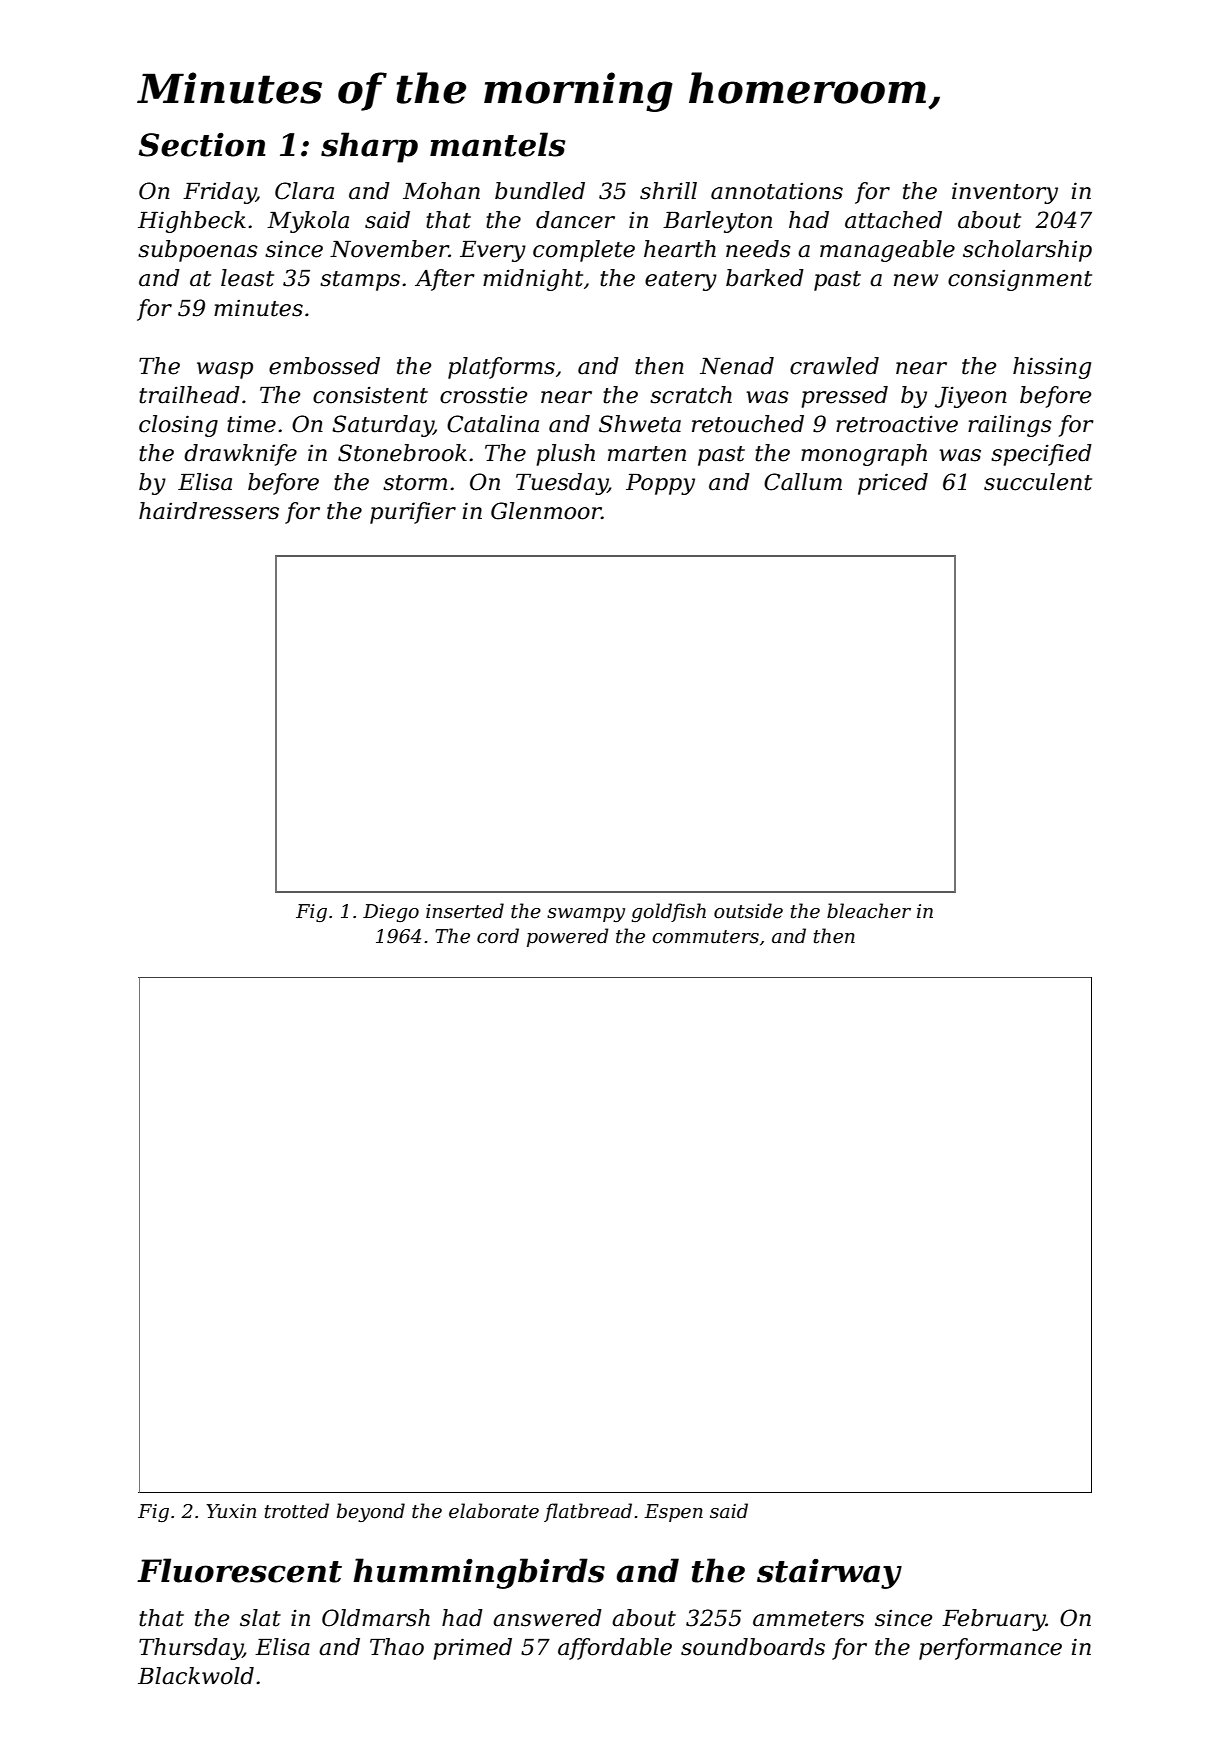 The image size is (1231, 1740). I want to click on Diego, so click(391, 913).
